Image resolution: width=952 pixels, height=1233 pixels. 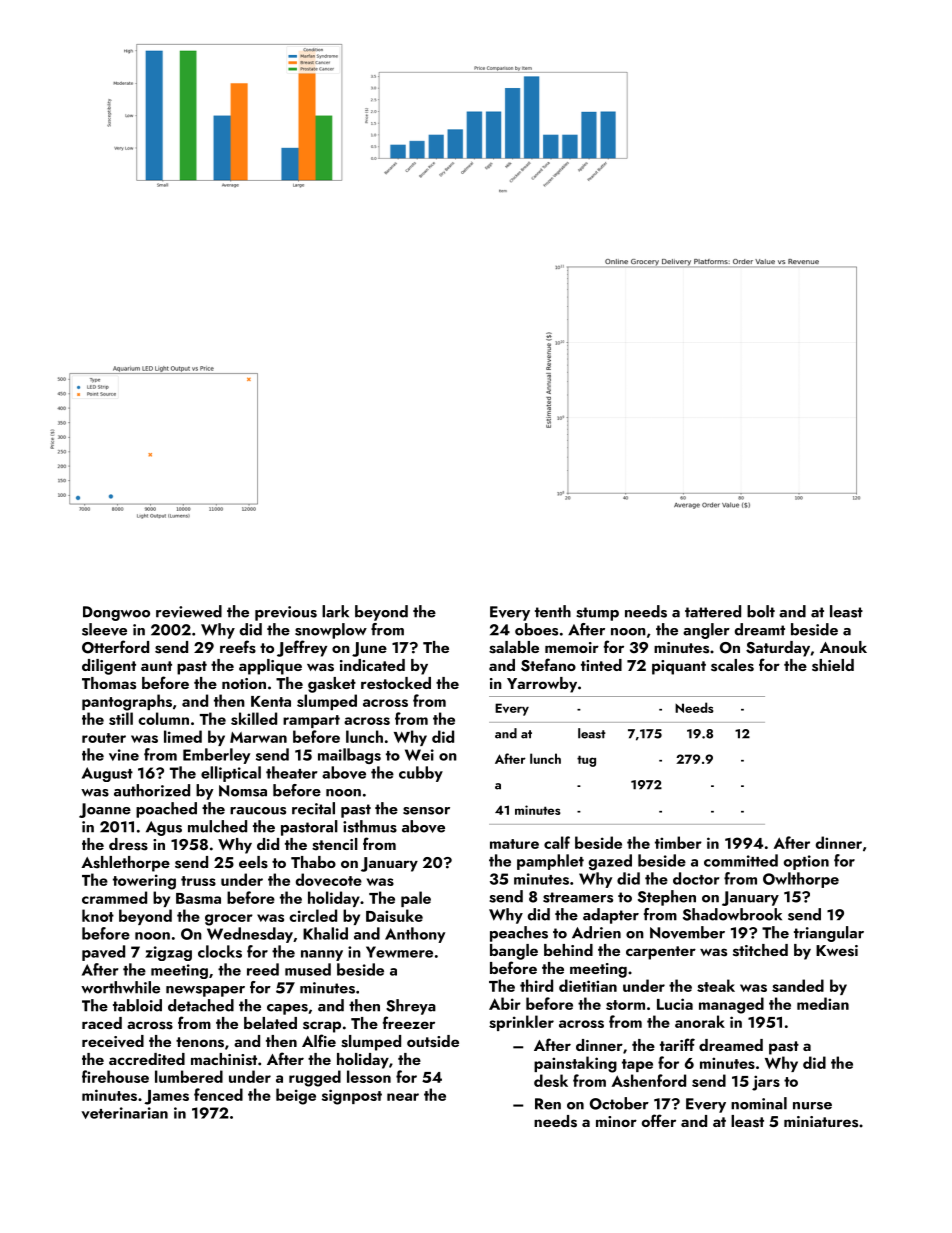 What do you see at coordinates (821, 1122) in the screenshot?
I see `miniatures` at bounding box center [821, 1122].
